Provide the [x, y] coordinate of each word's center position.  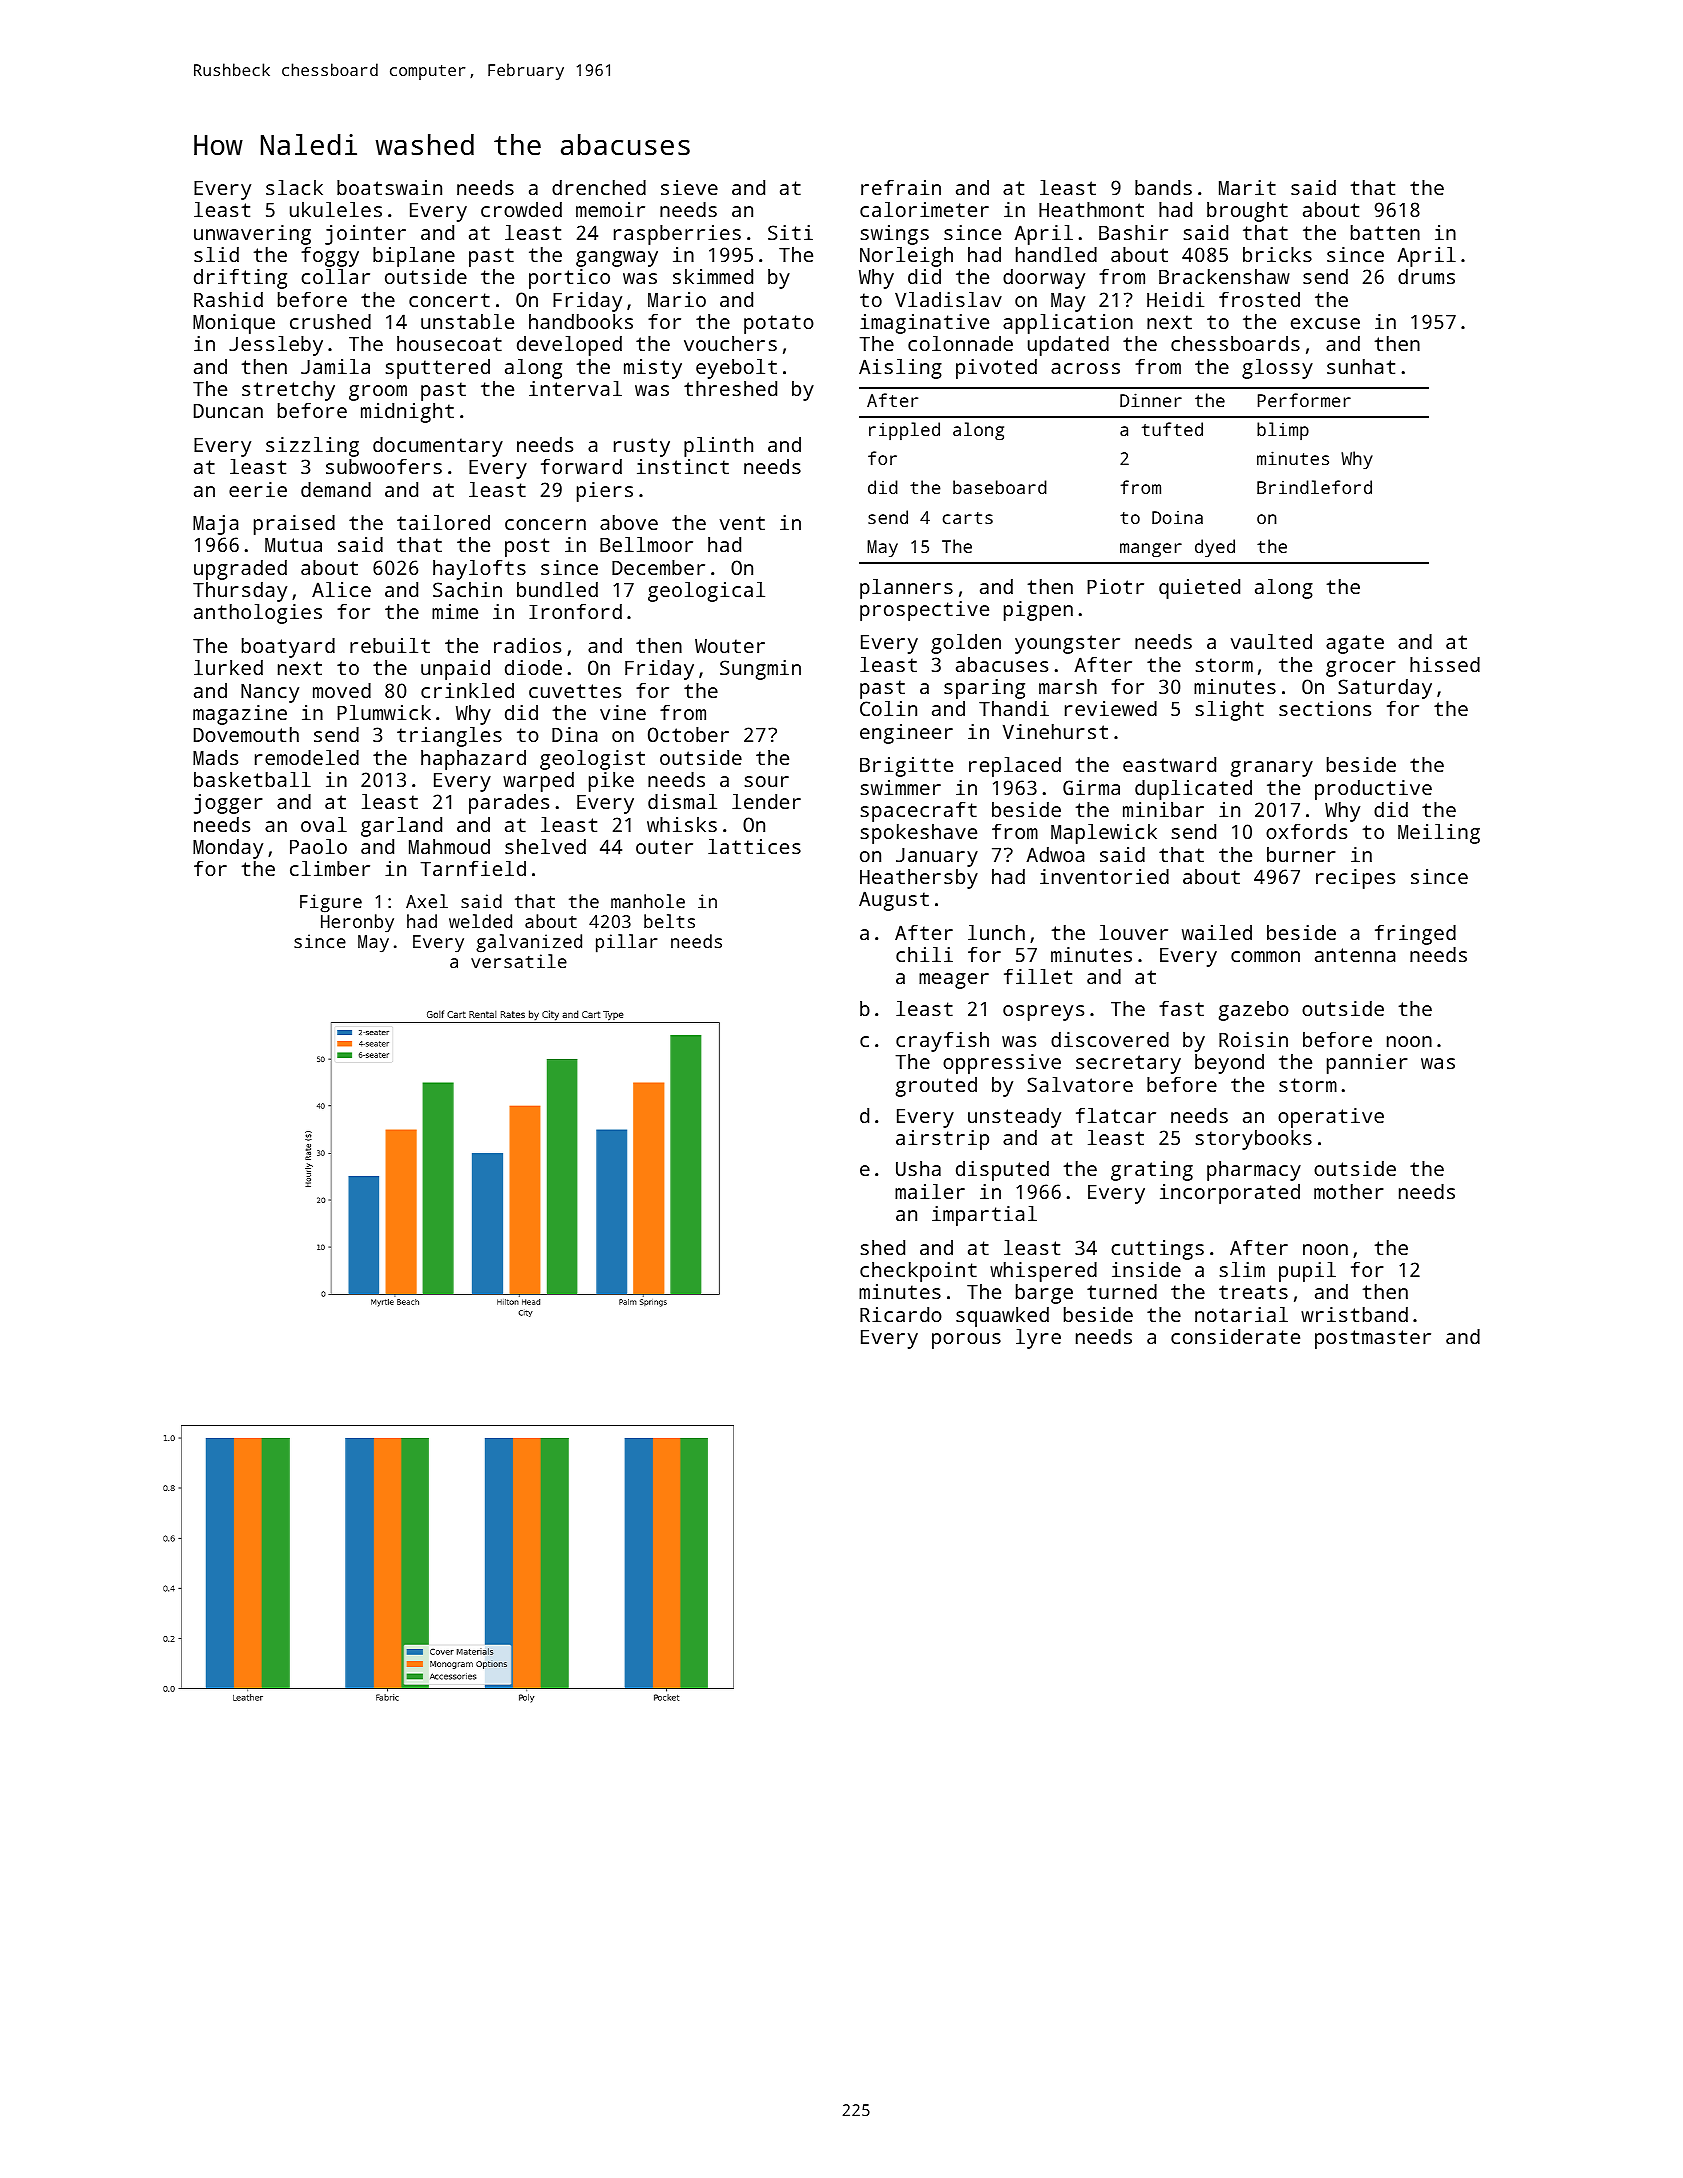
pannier [1367, 1064]
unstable [467, 321]
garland [401, 827]
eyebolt [736, 369]
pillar [627, 943]
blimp [1283, 431]
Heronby [357, 923]
